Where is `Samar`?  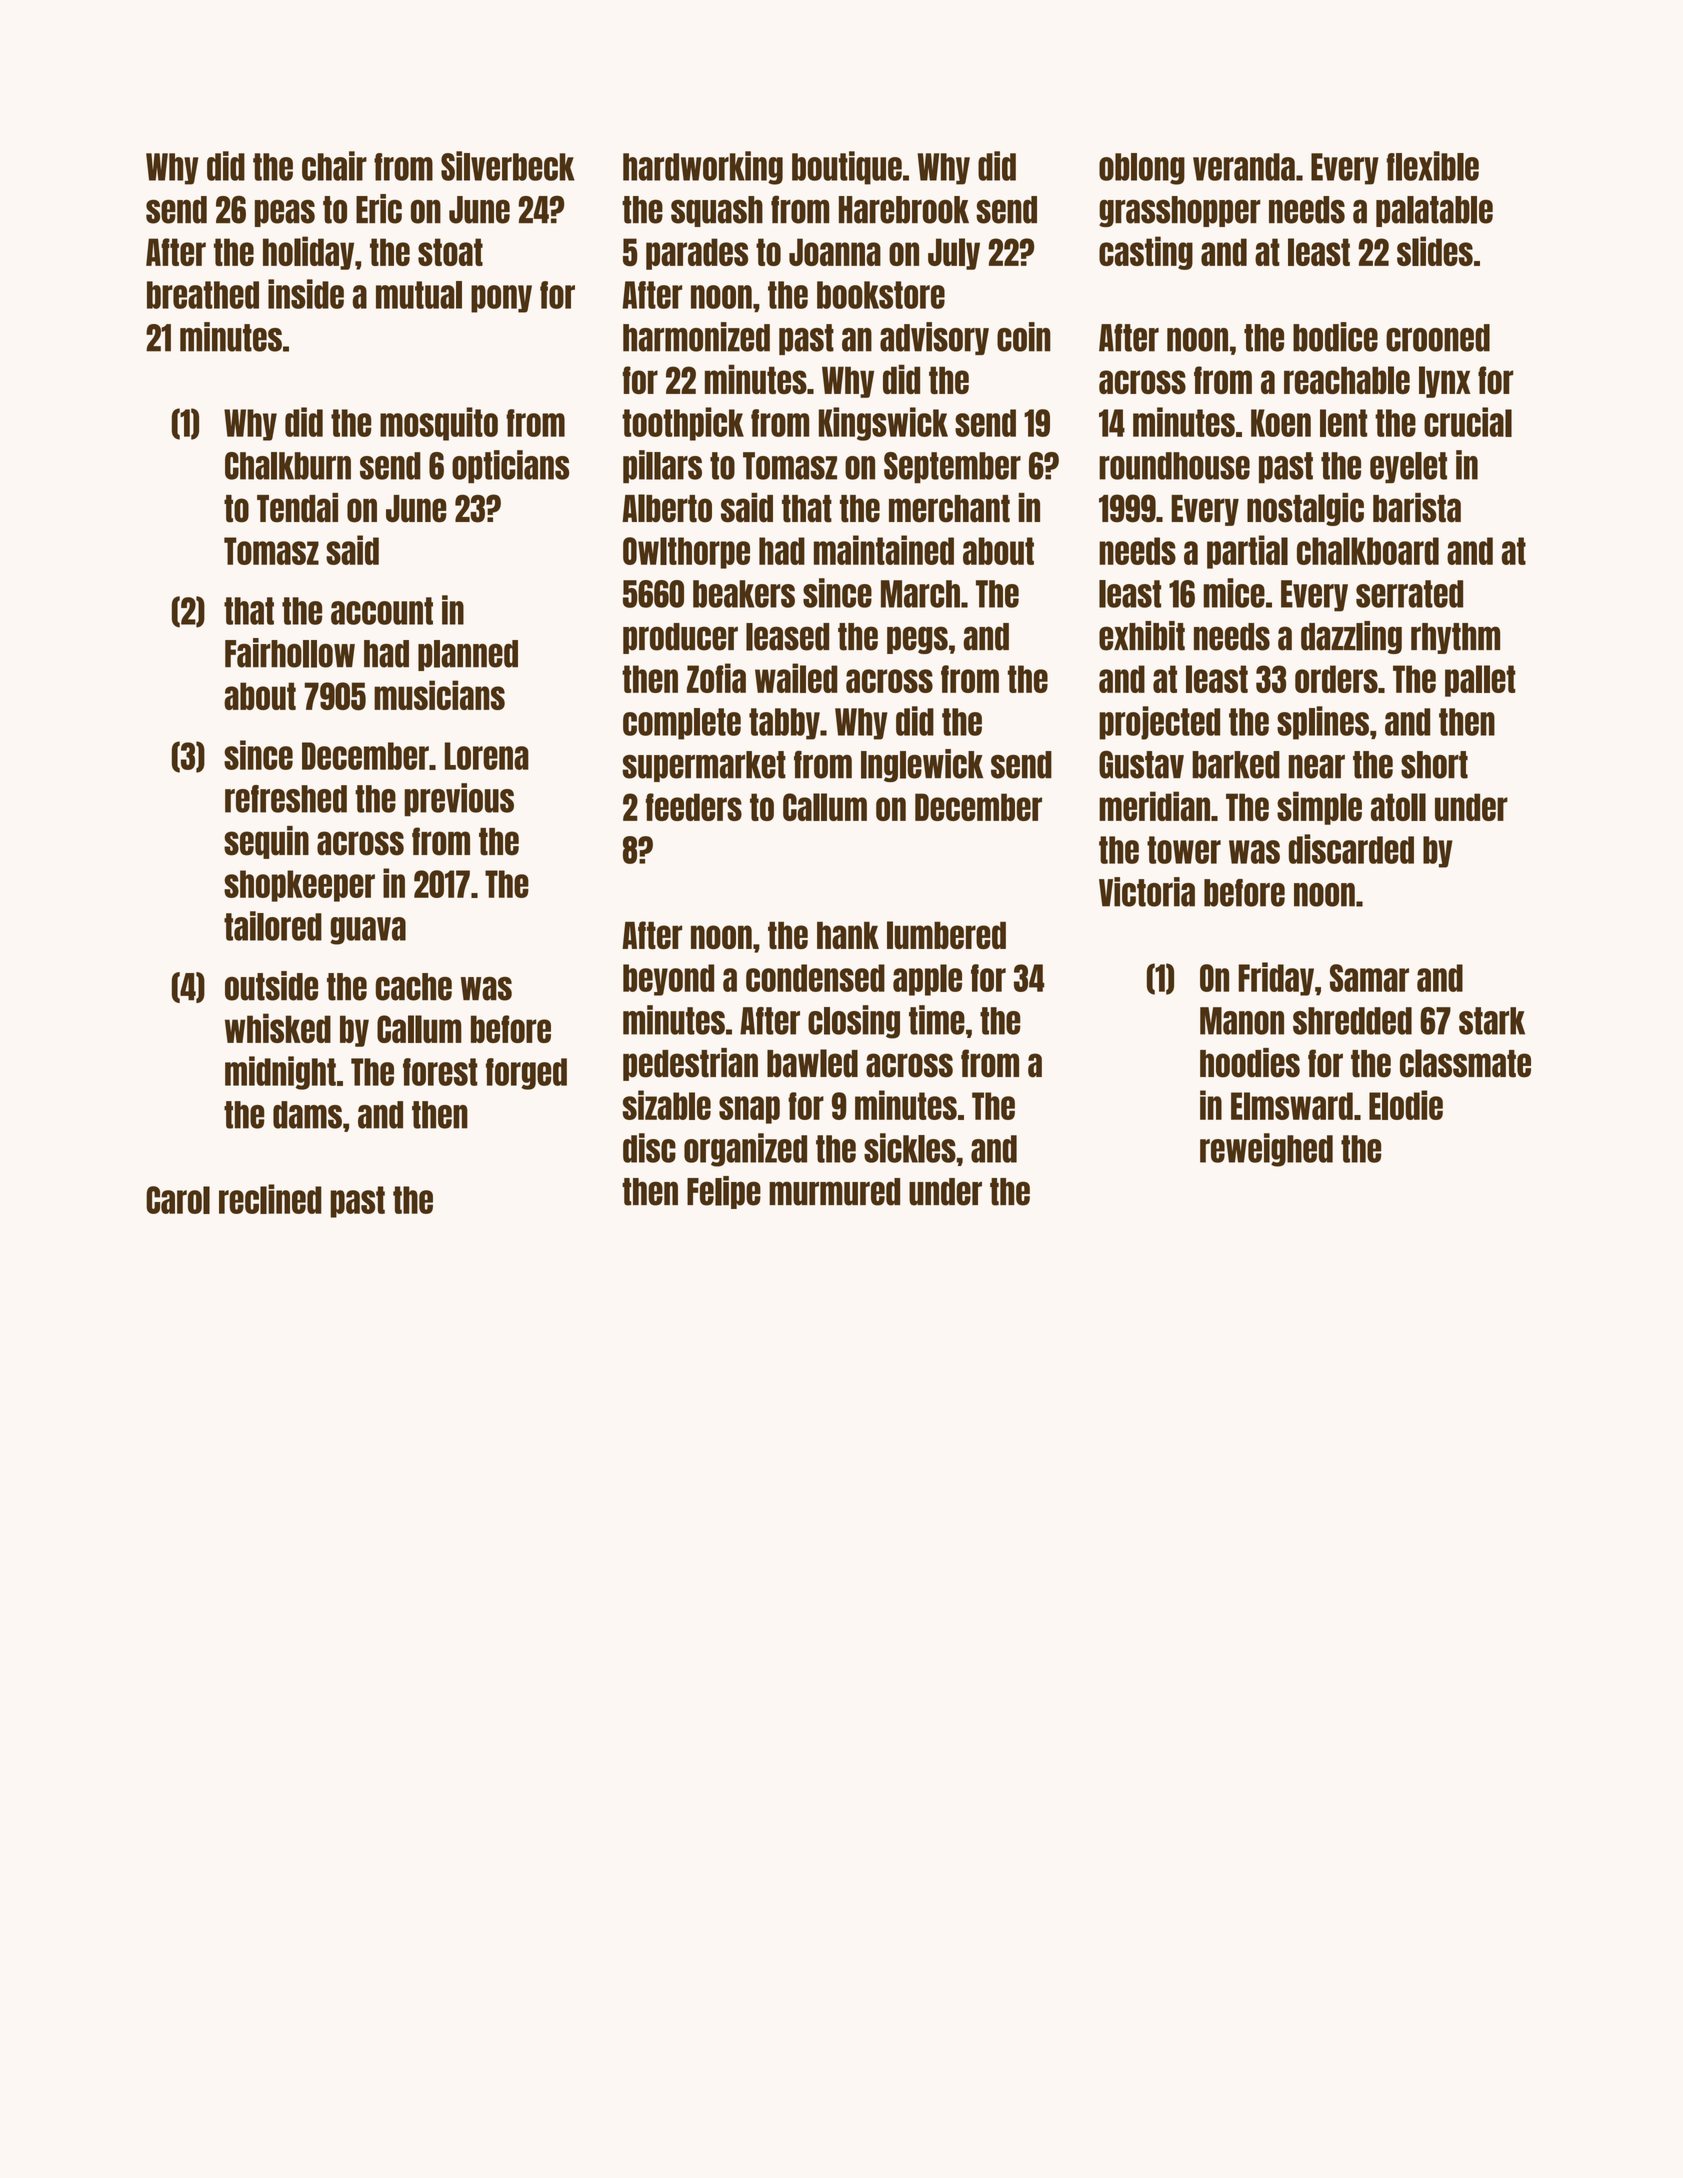 Samar is located at coordinates (1369, 978).
